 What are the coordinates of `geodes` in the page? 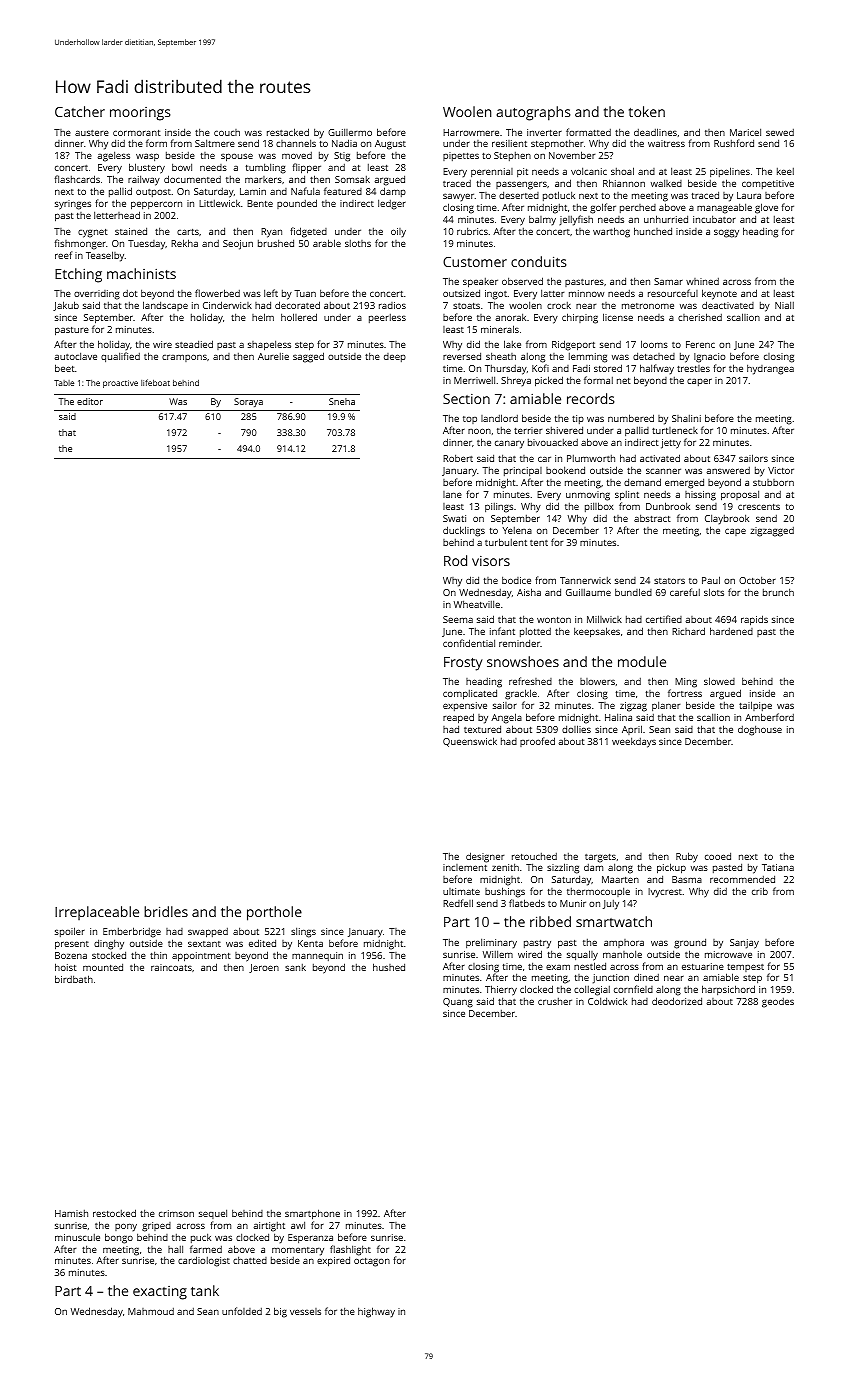 It's located at (778, 1003).
